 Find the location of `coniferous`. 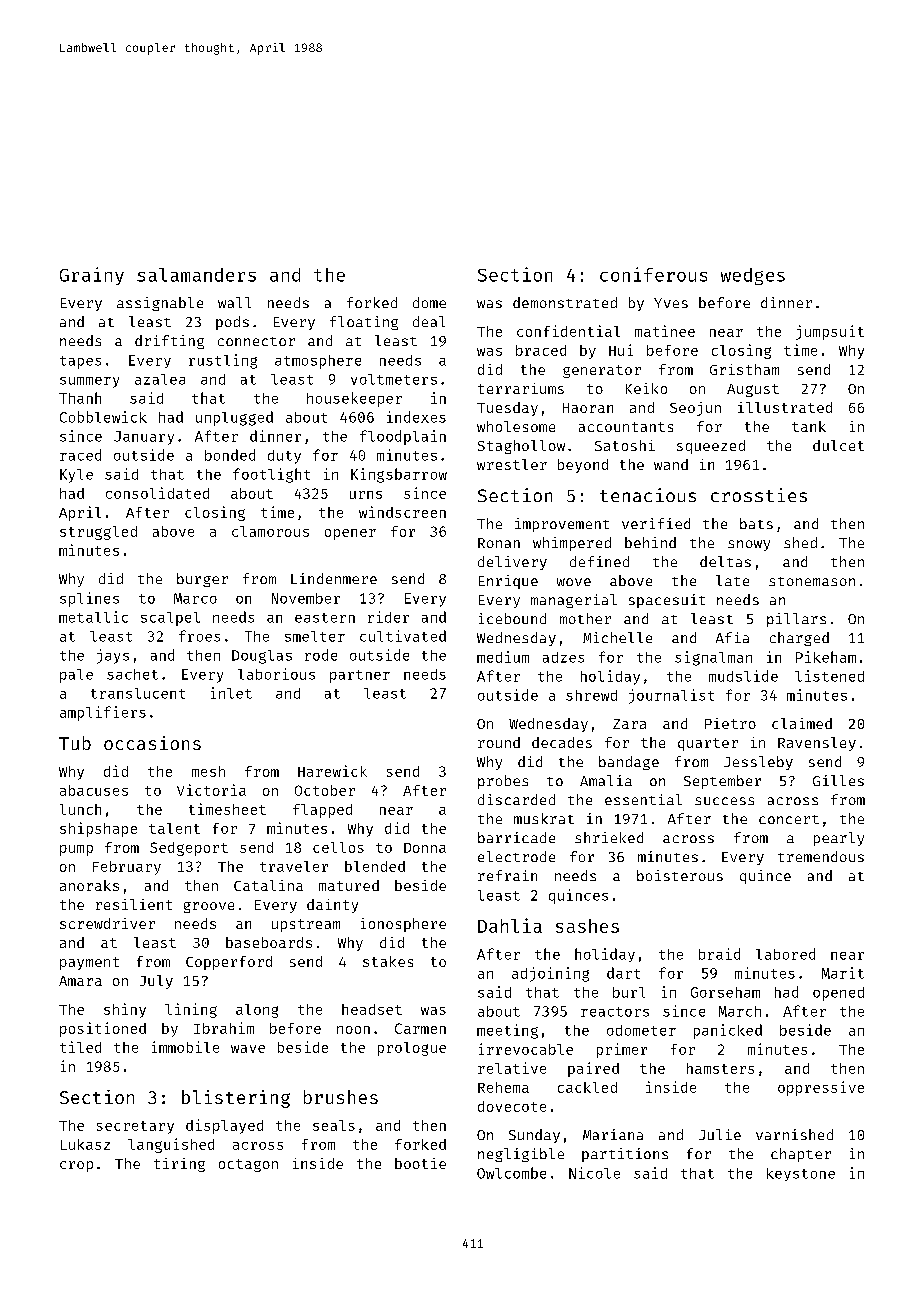

coniferous is located at coordinates (653, 274).
